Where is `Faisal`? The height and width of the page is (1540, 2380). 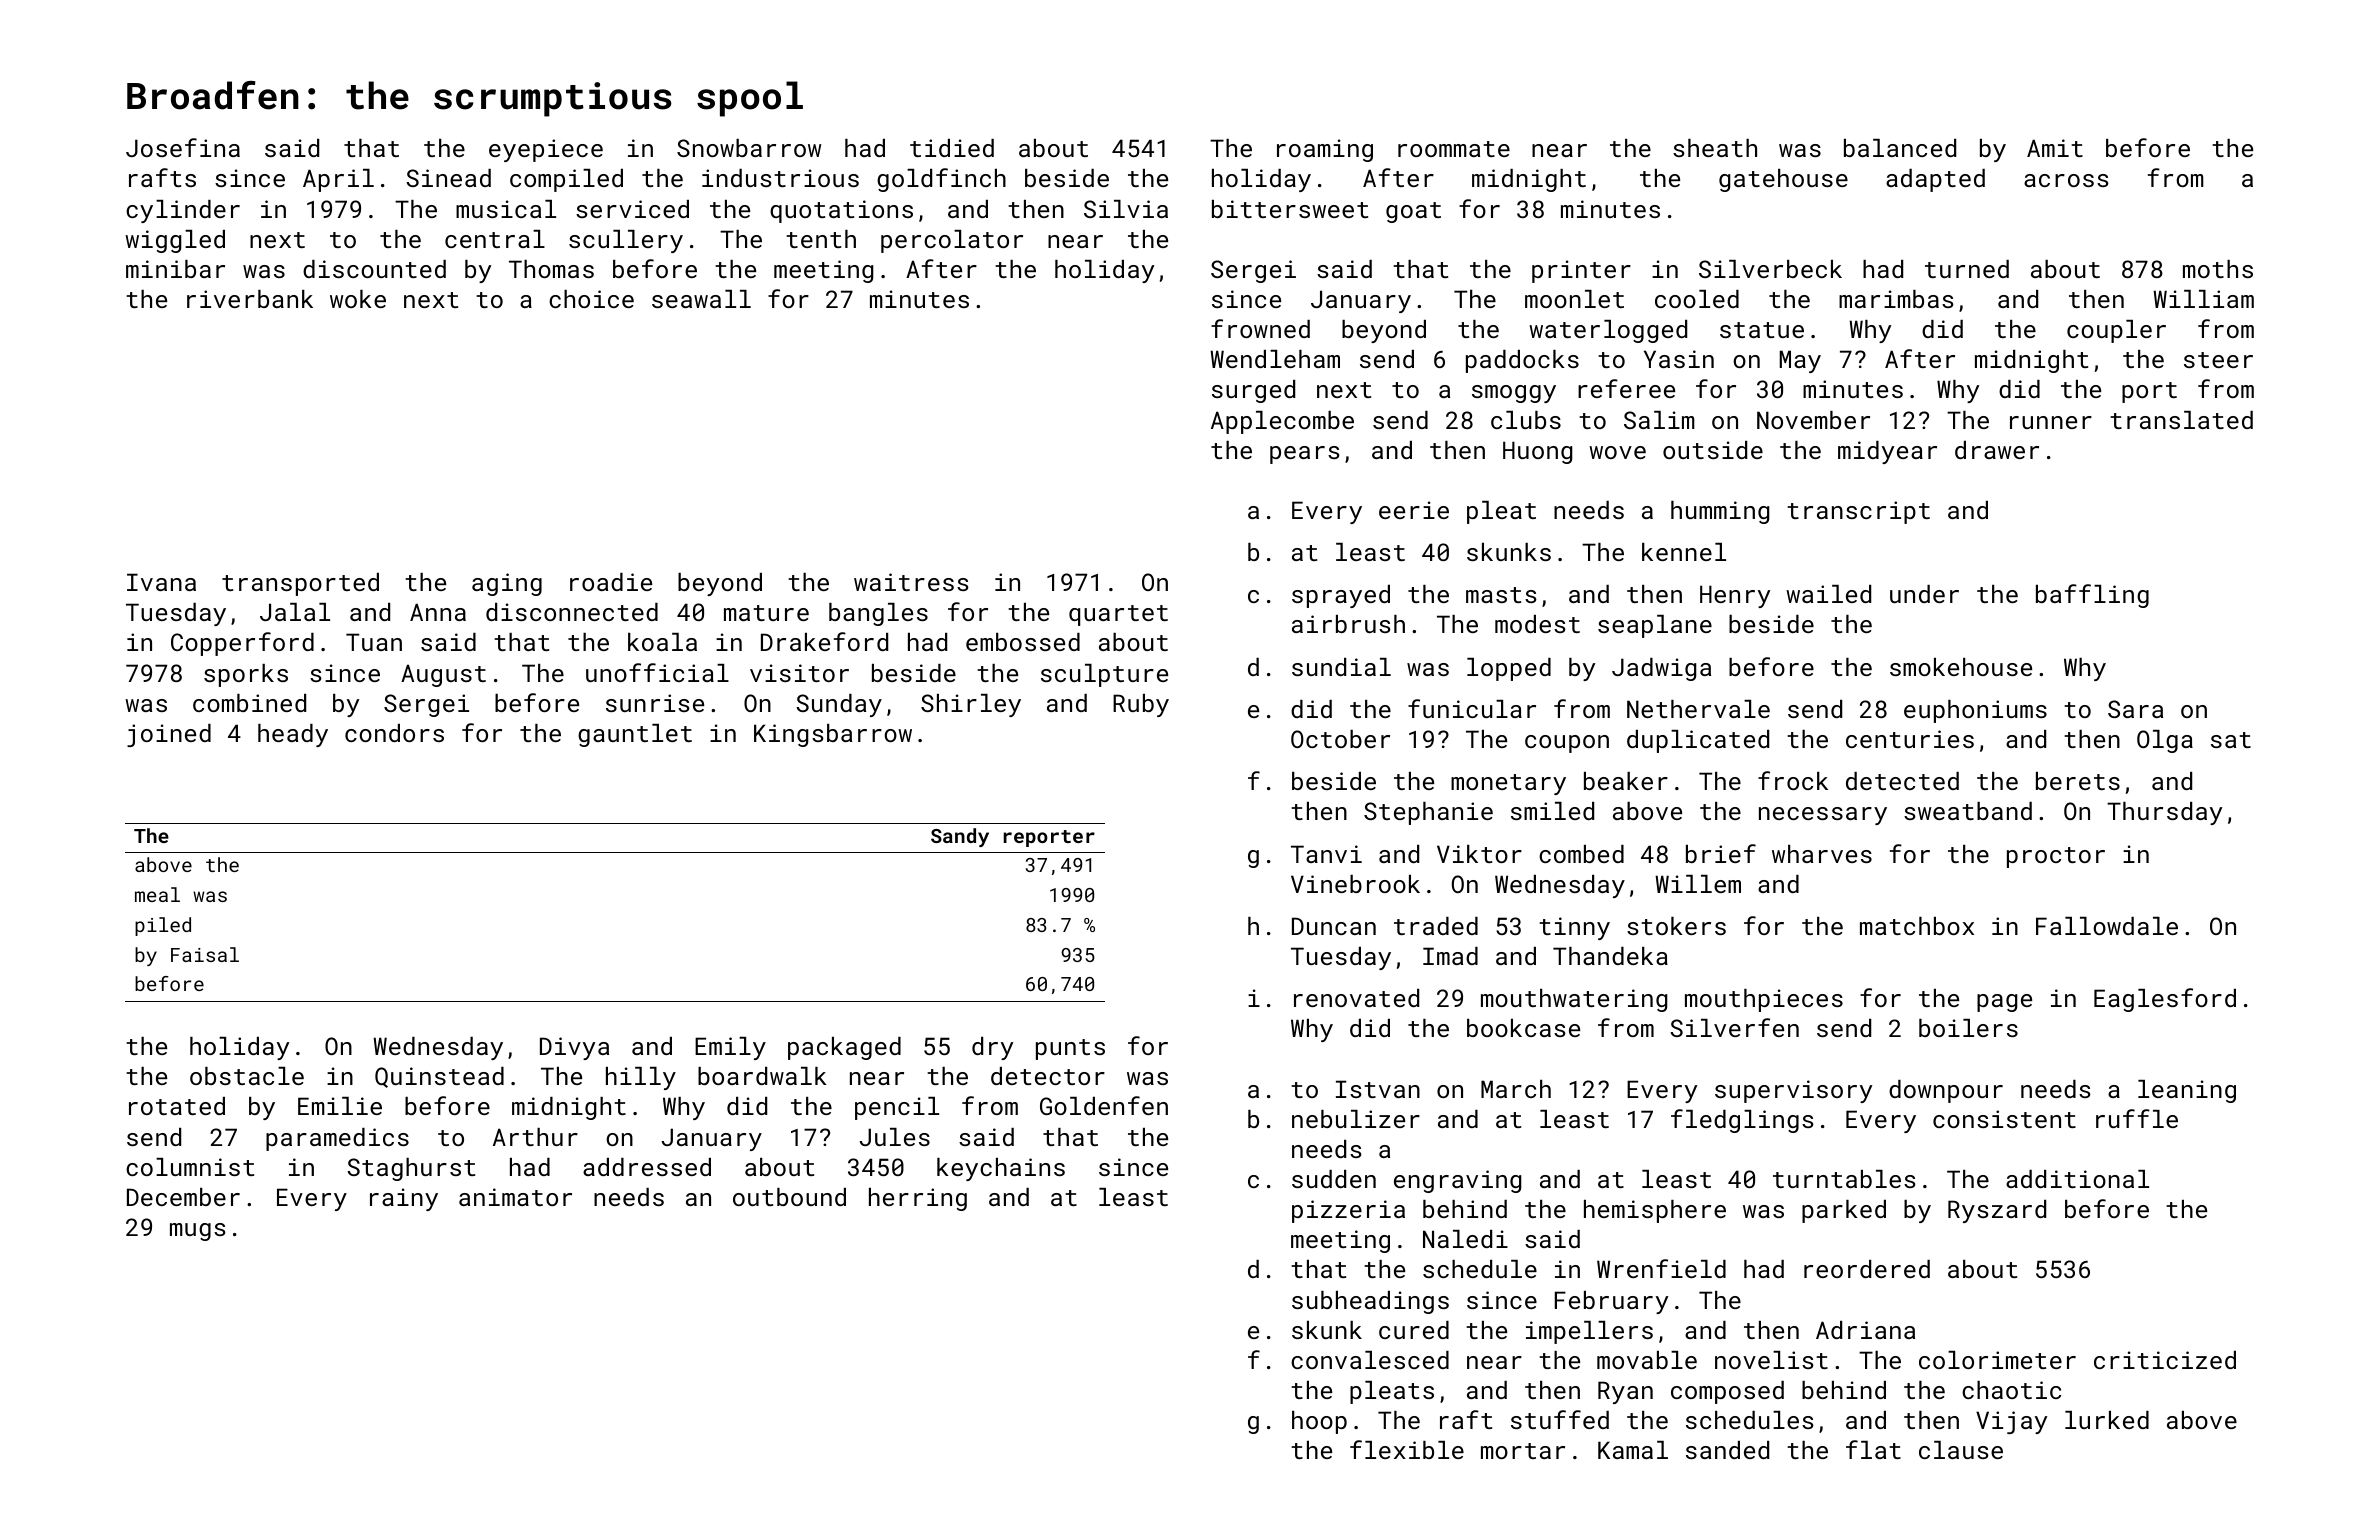 Faisal is located at coordinates (205, 954).
